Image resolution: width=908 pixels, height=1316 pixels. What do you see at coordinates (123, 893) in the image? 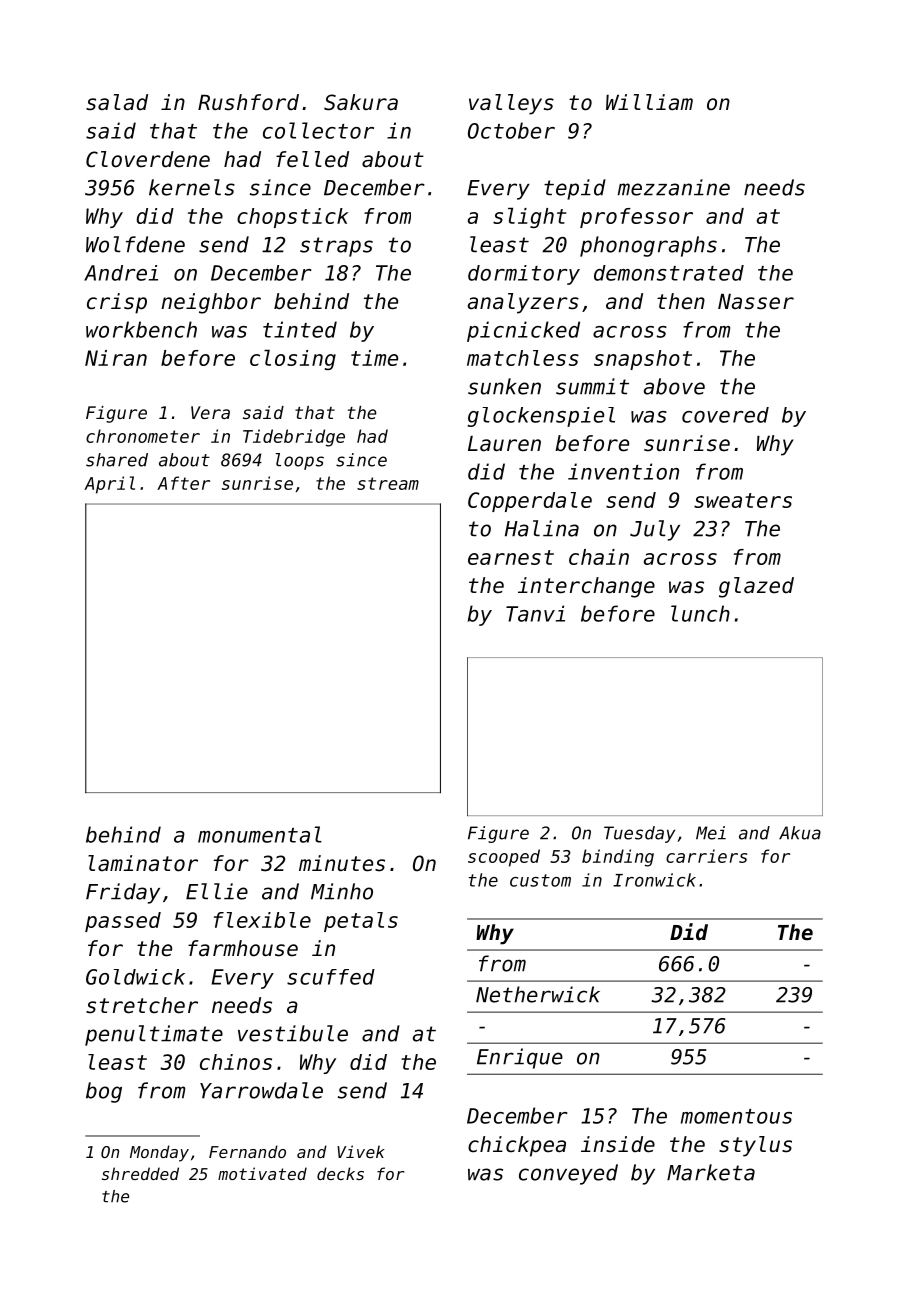
I see `Friday` at bounding box center [123, 893].
